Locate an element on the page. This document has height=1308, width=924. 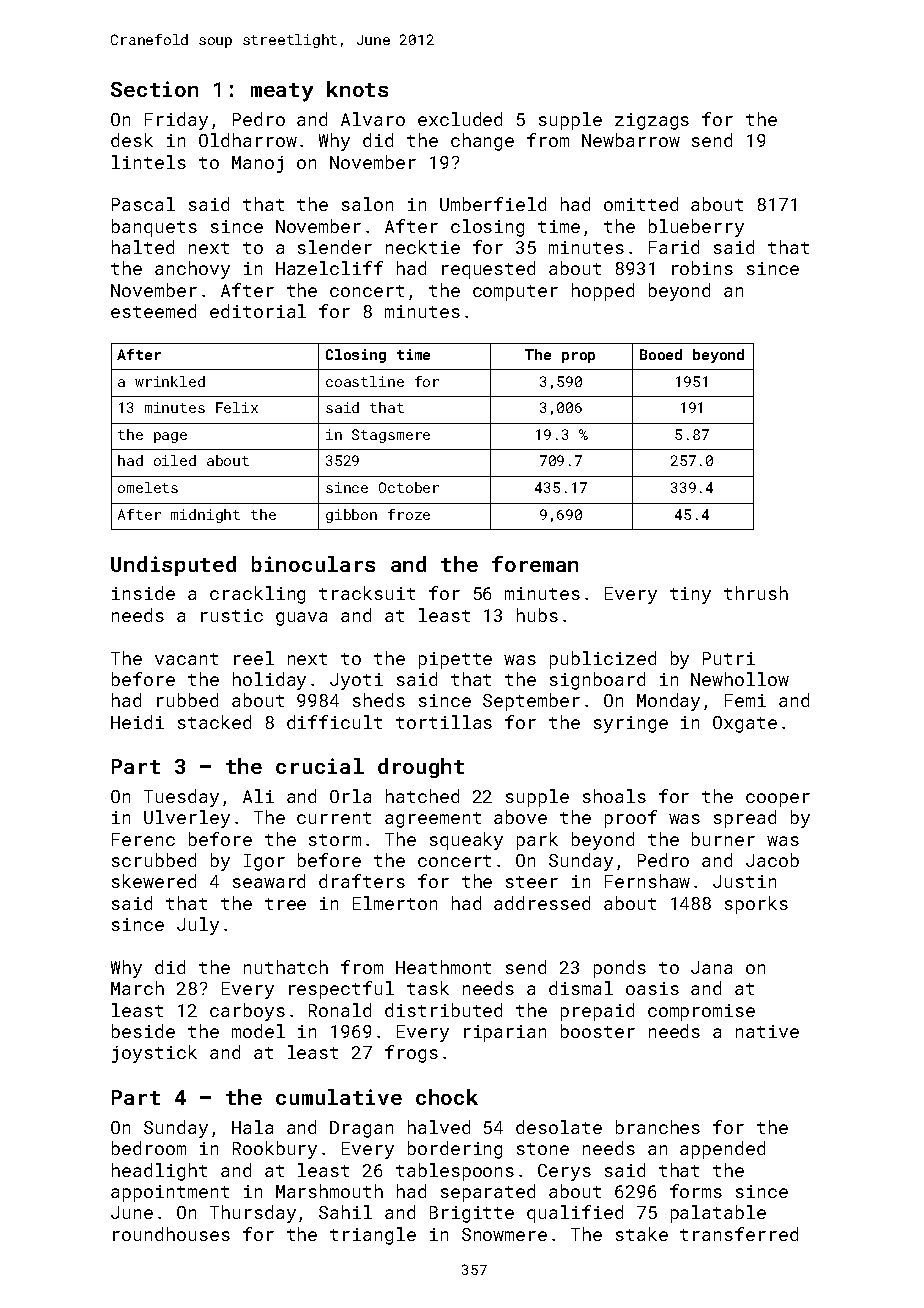
appended is located at coordinates (722, 1150).
